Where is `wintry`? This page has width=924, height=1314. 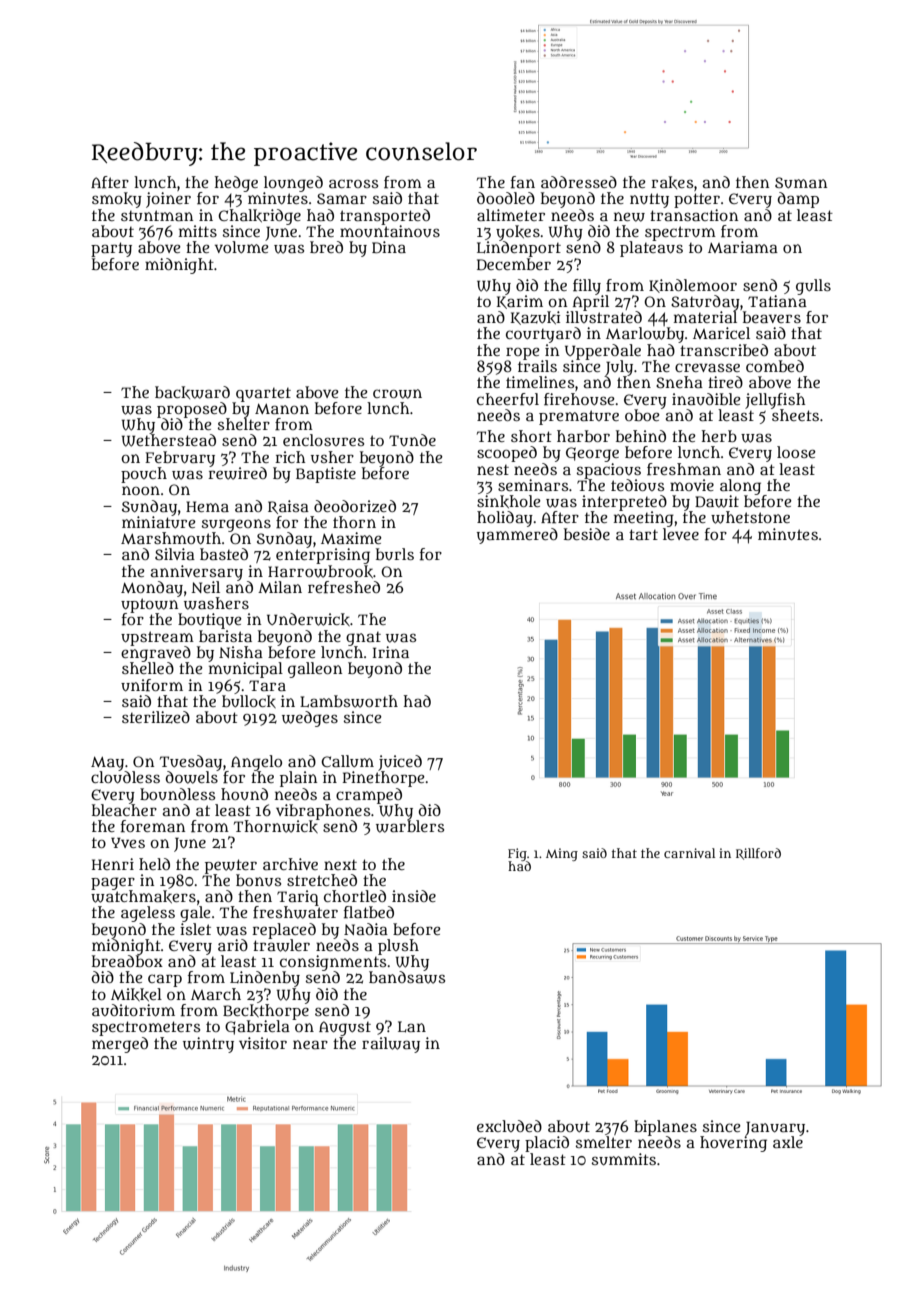
wintry is located at coordinates (208, 1045).
